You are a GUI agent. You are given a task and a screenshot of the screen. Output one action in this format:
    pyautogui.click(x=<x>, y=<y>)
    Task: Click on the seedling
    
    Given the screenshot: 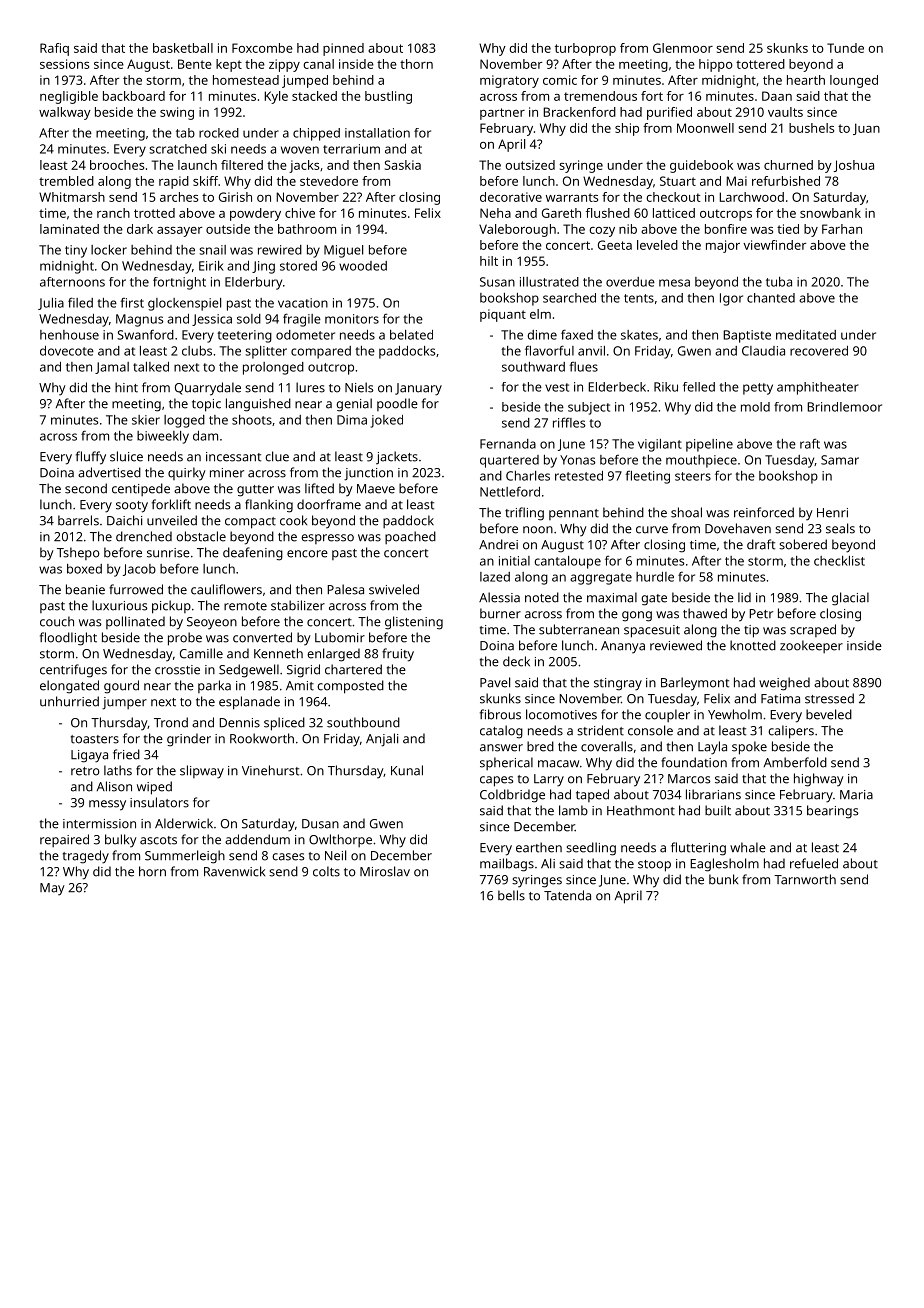 What is the action you would take?
    pyautogui.click(x=591, y=849)
